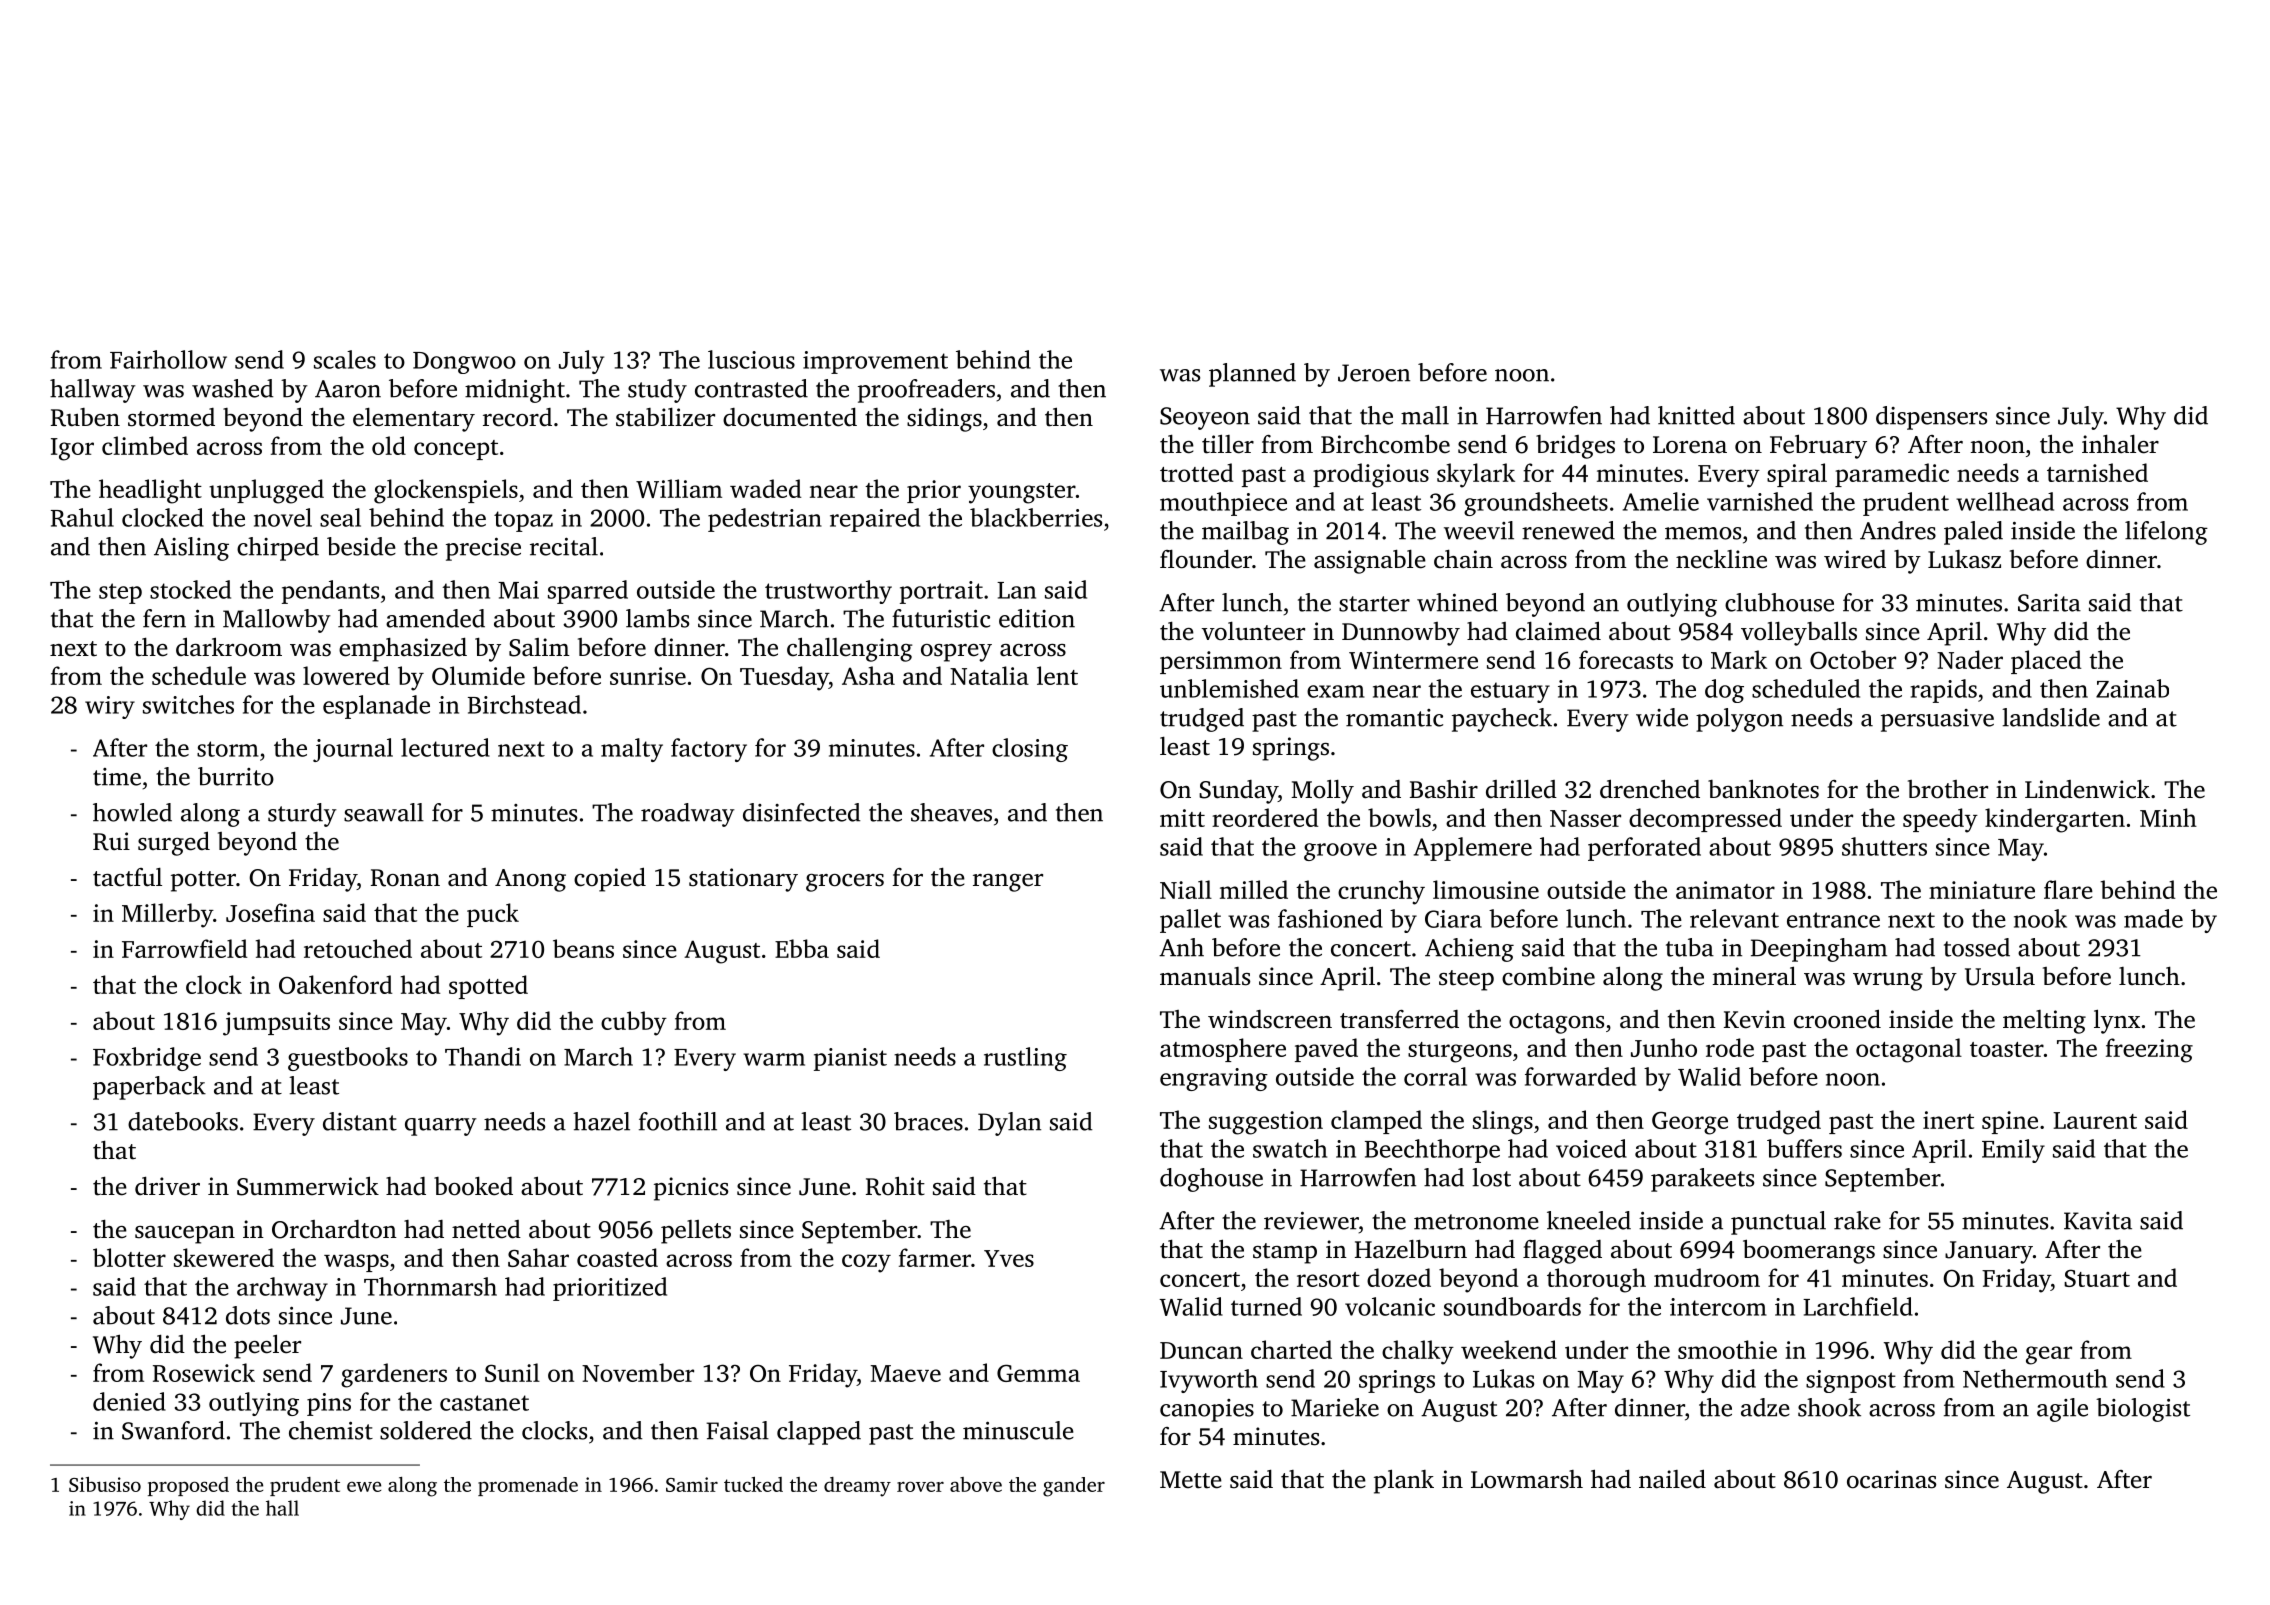 The width and height of the screenshot is (2270, 1605). Describe the element at coordinates (1755, 1019) in the screenshot. I see `Kevin` at that location.
